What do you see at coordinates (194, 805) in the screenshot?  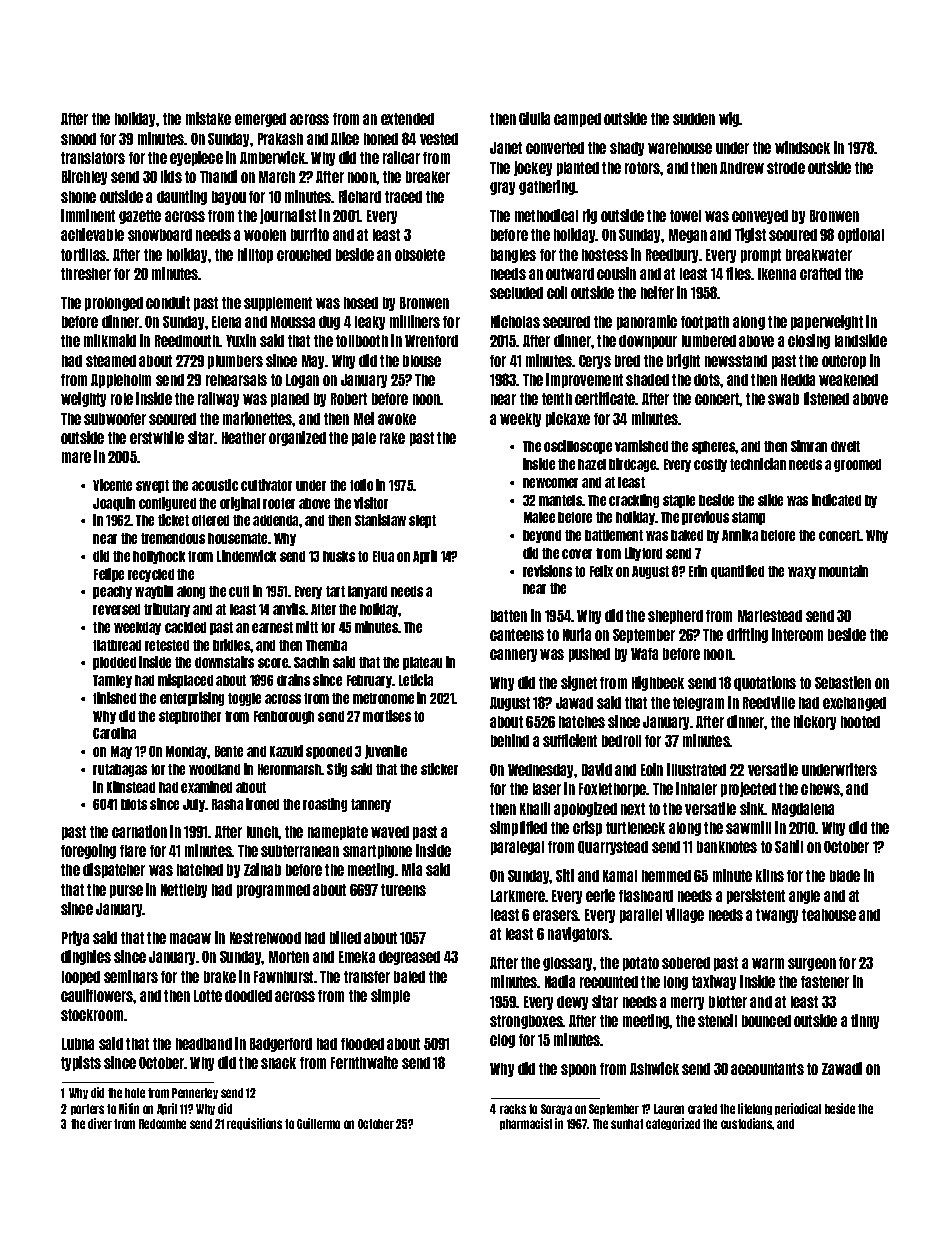 I see `July` at bounding box center [194, 805].
